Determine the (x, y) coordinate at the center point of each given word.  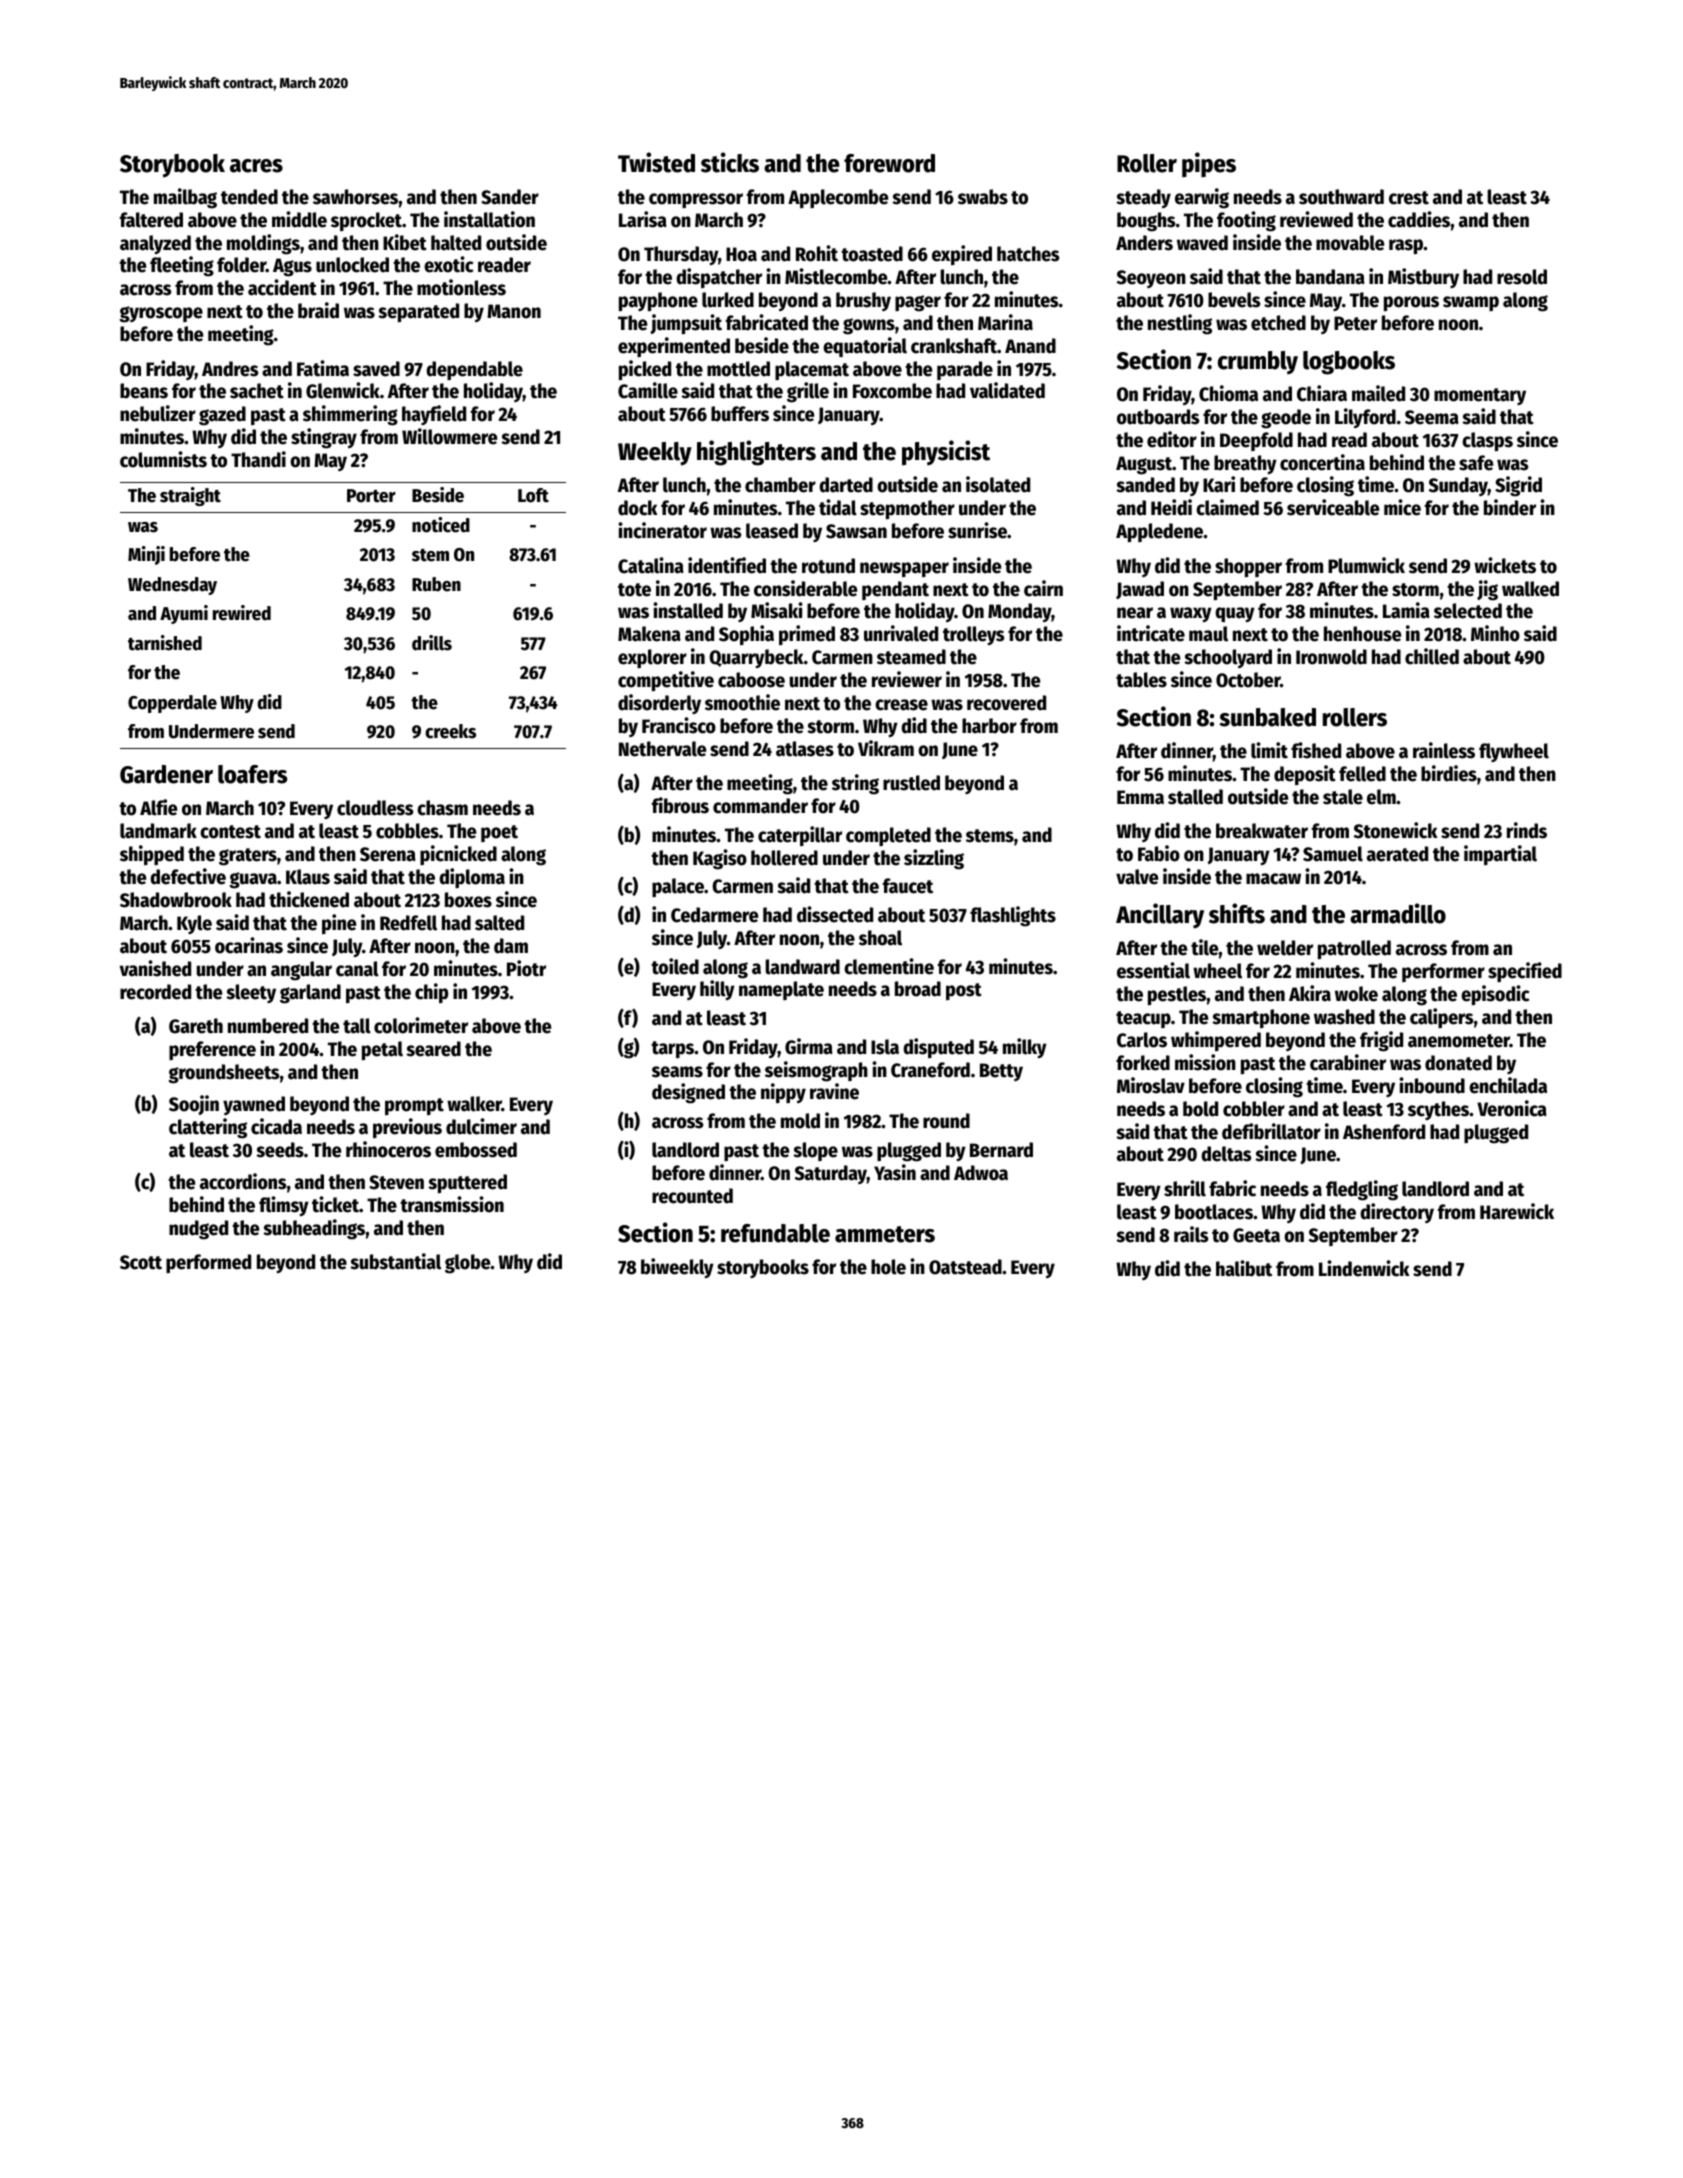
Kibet (405, 242)
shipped (152, 855)
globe (468, 1264)
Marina (1005, 322)
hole (888, 1267)
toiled (675, 966)
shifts (1237, 913)
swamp (1471, 303)
